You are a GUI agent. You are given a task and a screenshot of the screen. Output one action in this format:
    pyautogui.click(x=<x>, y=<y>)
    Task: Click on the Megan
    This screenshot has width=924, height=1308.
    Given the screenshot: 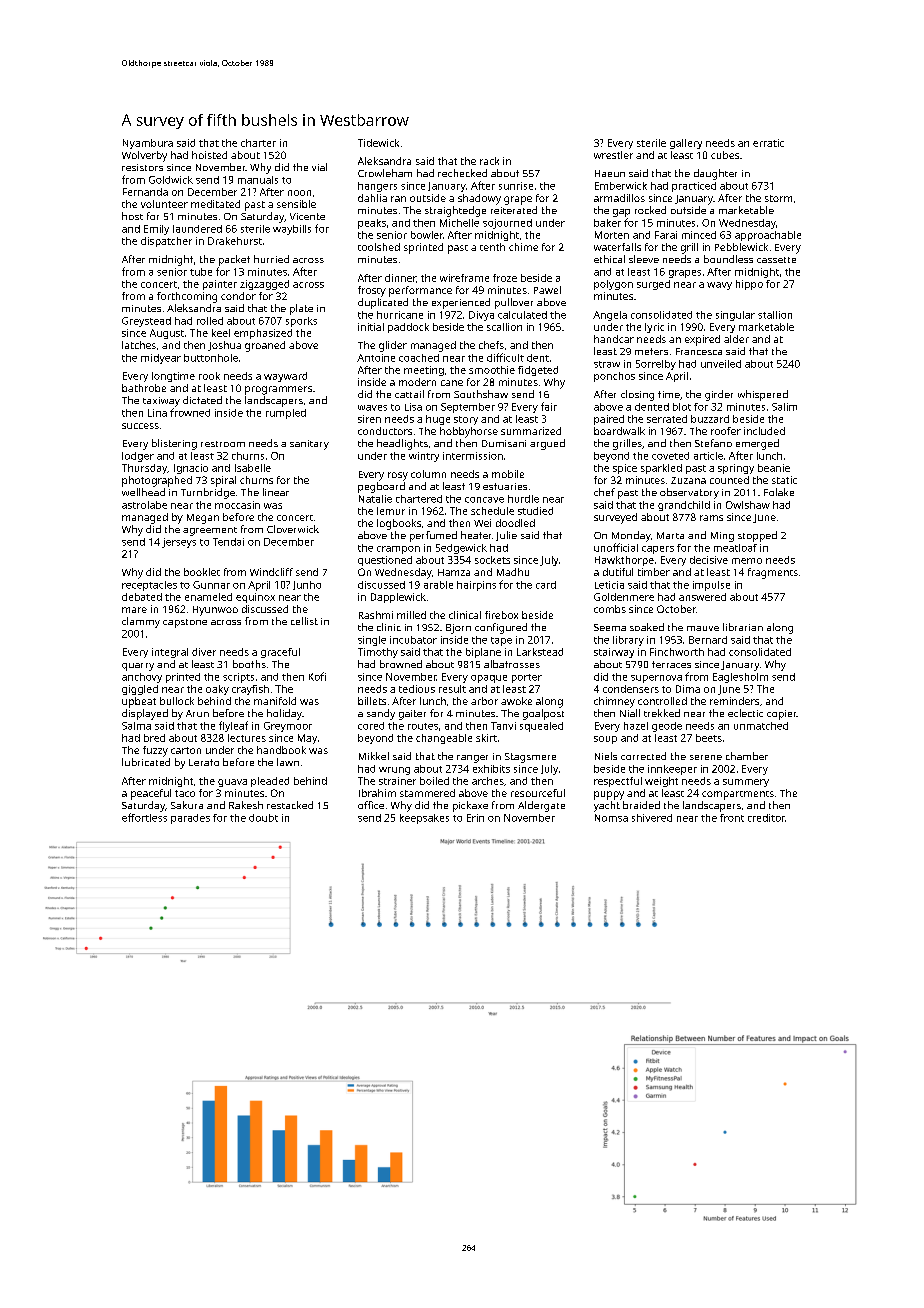 What is the action you would take?
    pyautogui.click(x=203, y=519)
